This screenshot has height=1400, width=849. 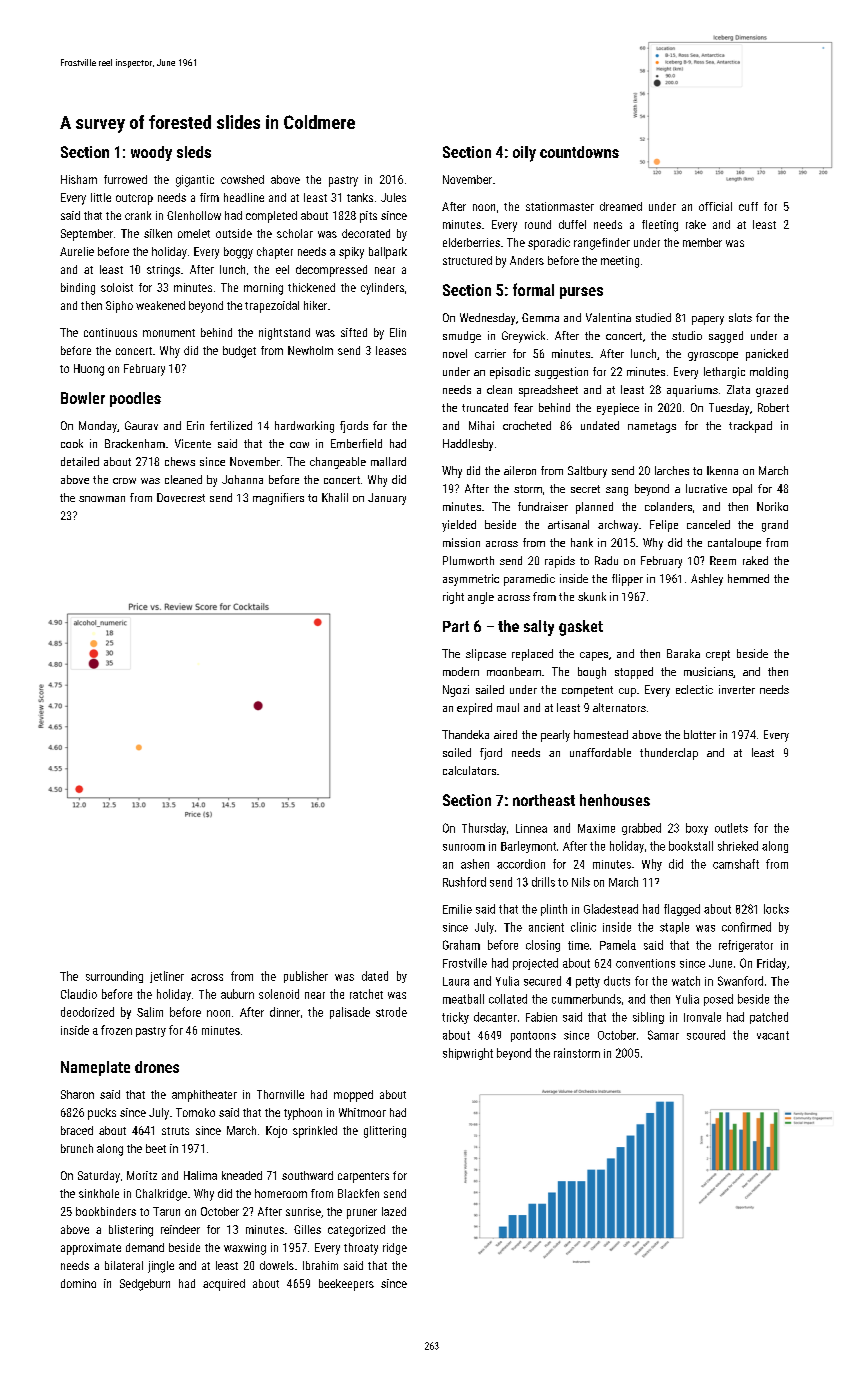 What do you see at coordinates (776, 909) in the screenshot?
I see `locks` at bounding box center [776, 909].
